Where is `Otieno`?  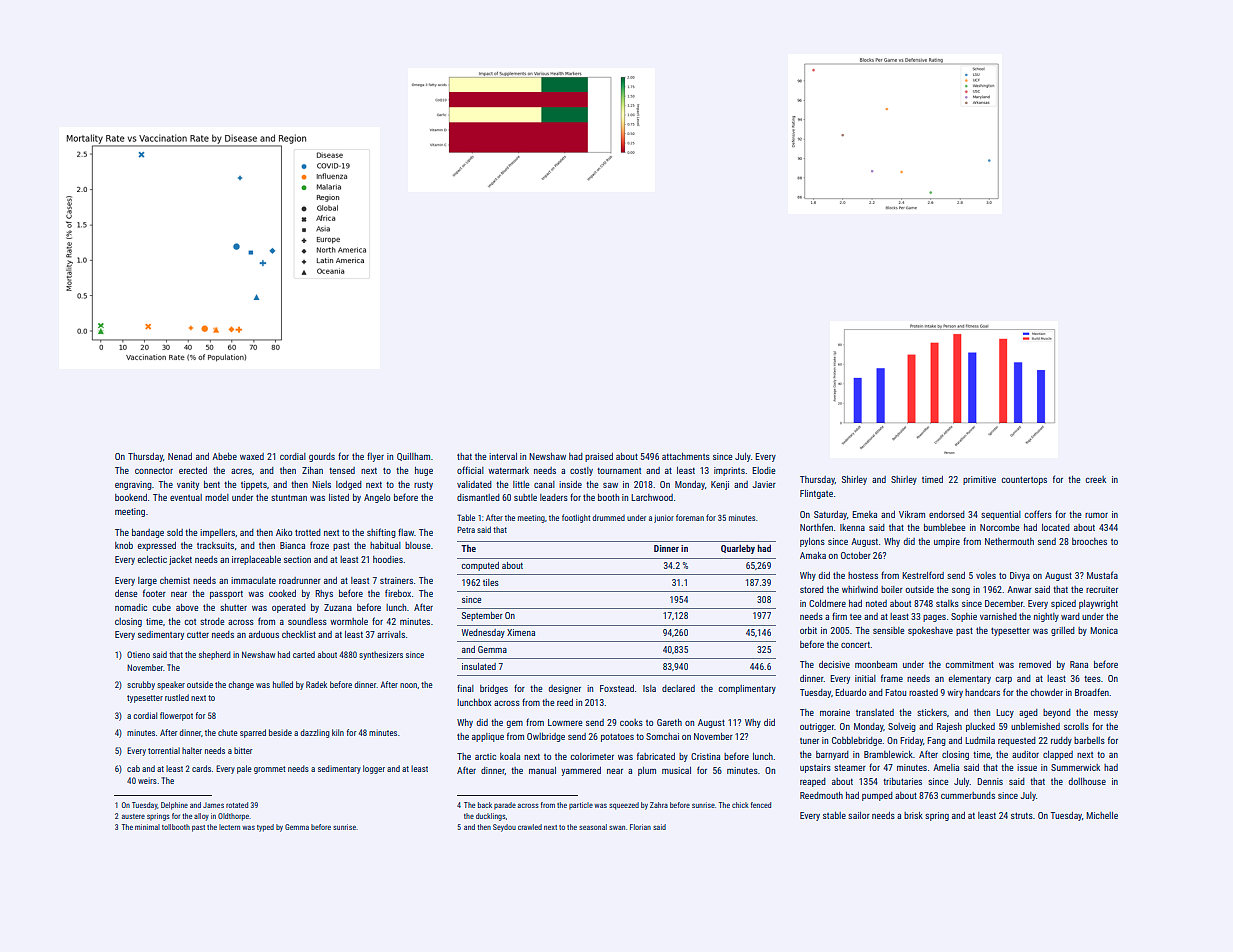
Otieno is located at coordinates (138, 654).
